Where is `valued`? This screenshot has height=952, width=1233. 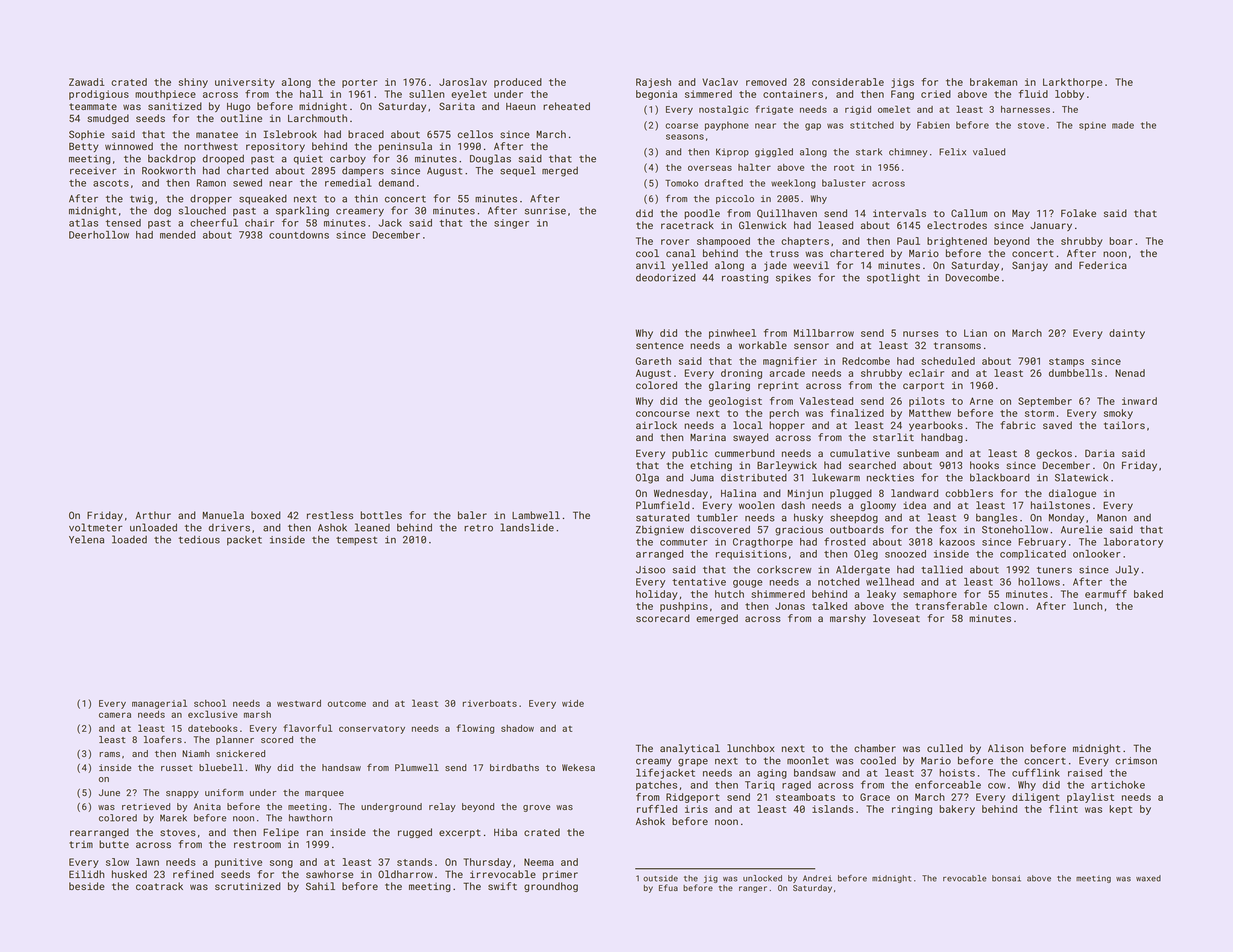
valued is located at coordinates (989, 152).
